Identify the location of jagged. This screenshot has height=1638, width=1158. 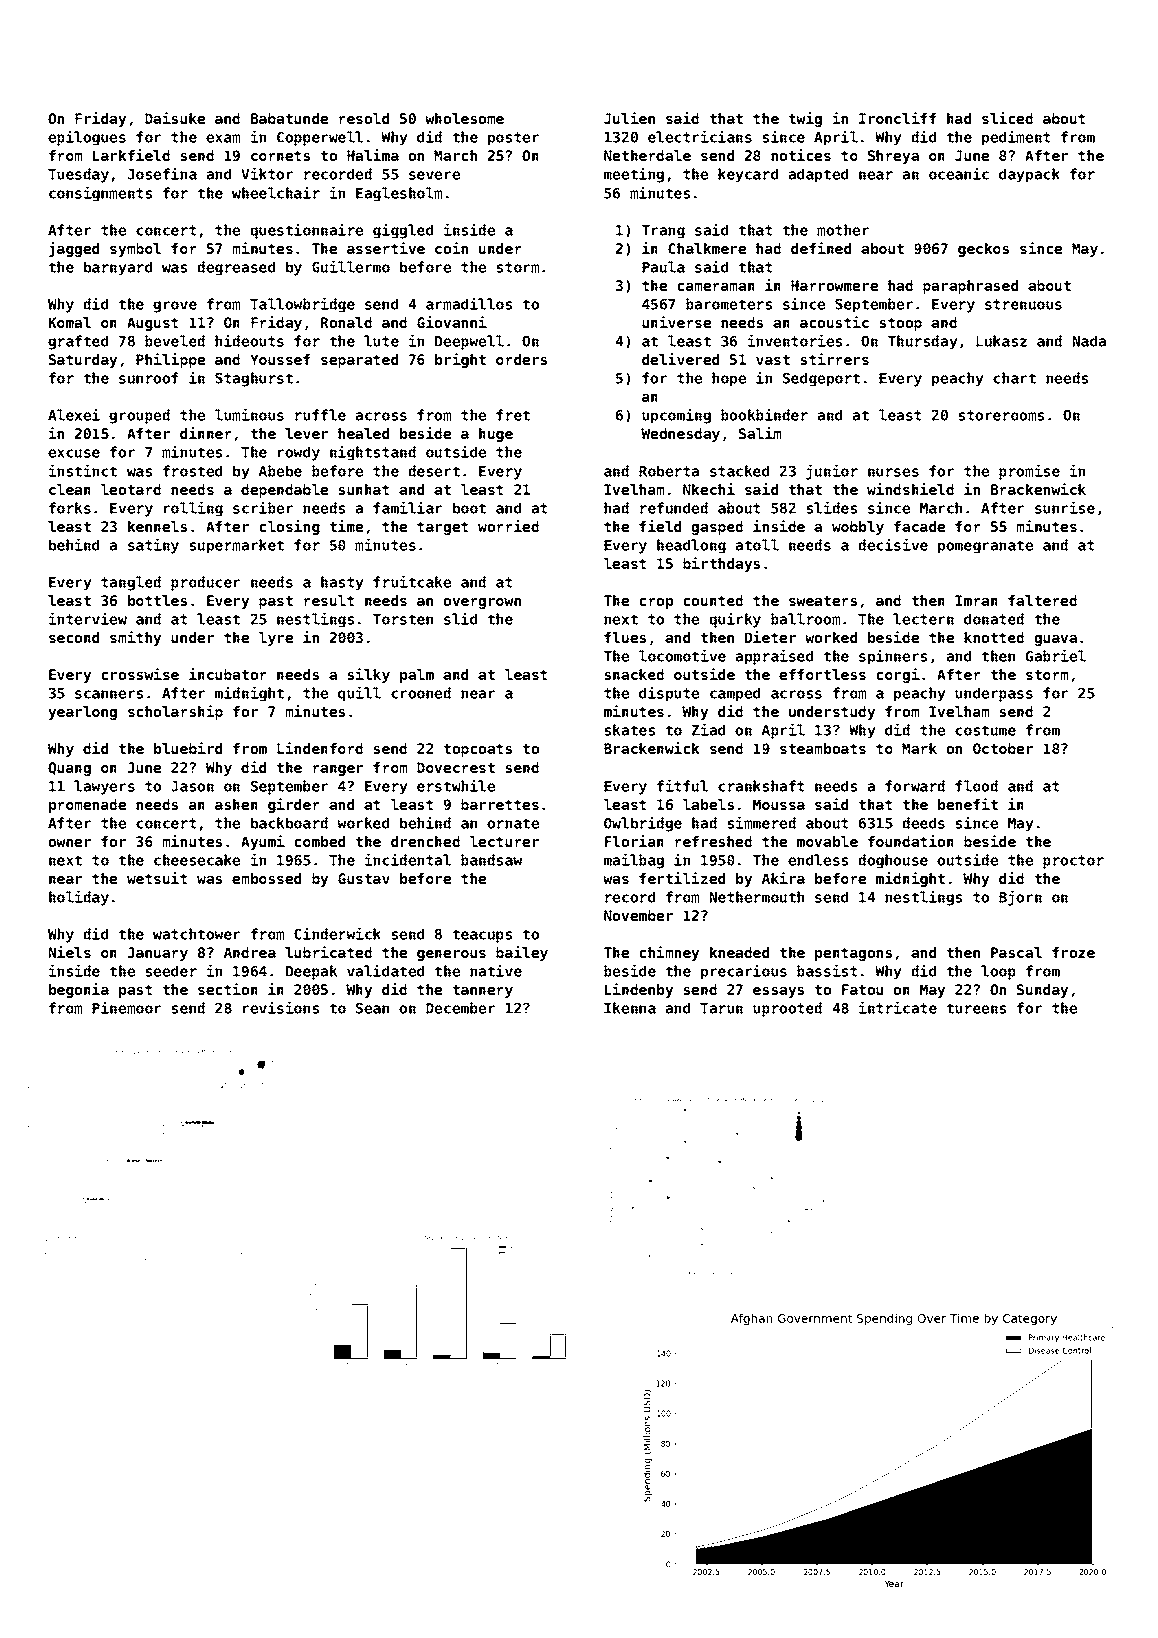
(74, 249).
